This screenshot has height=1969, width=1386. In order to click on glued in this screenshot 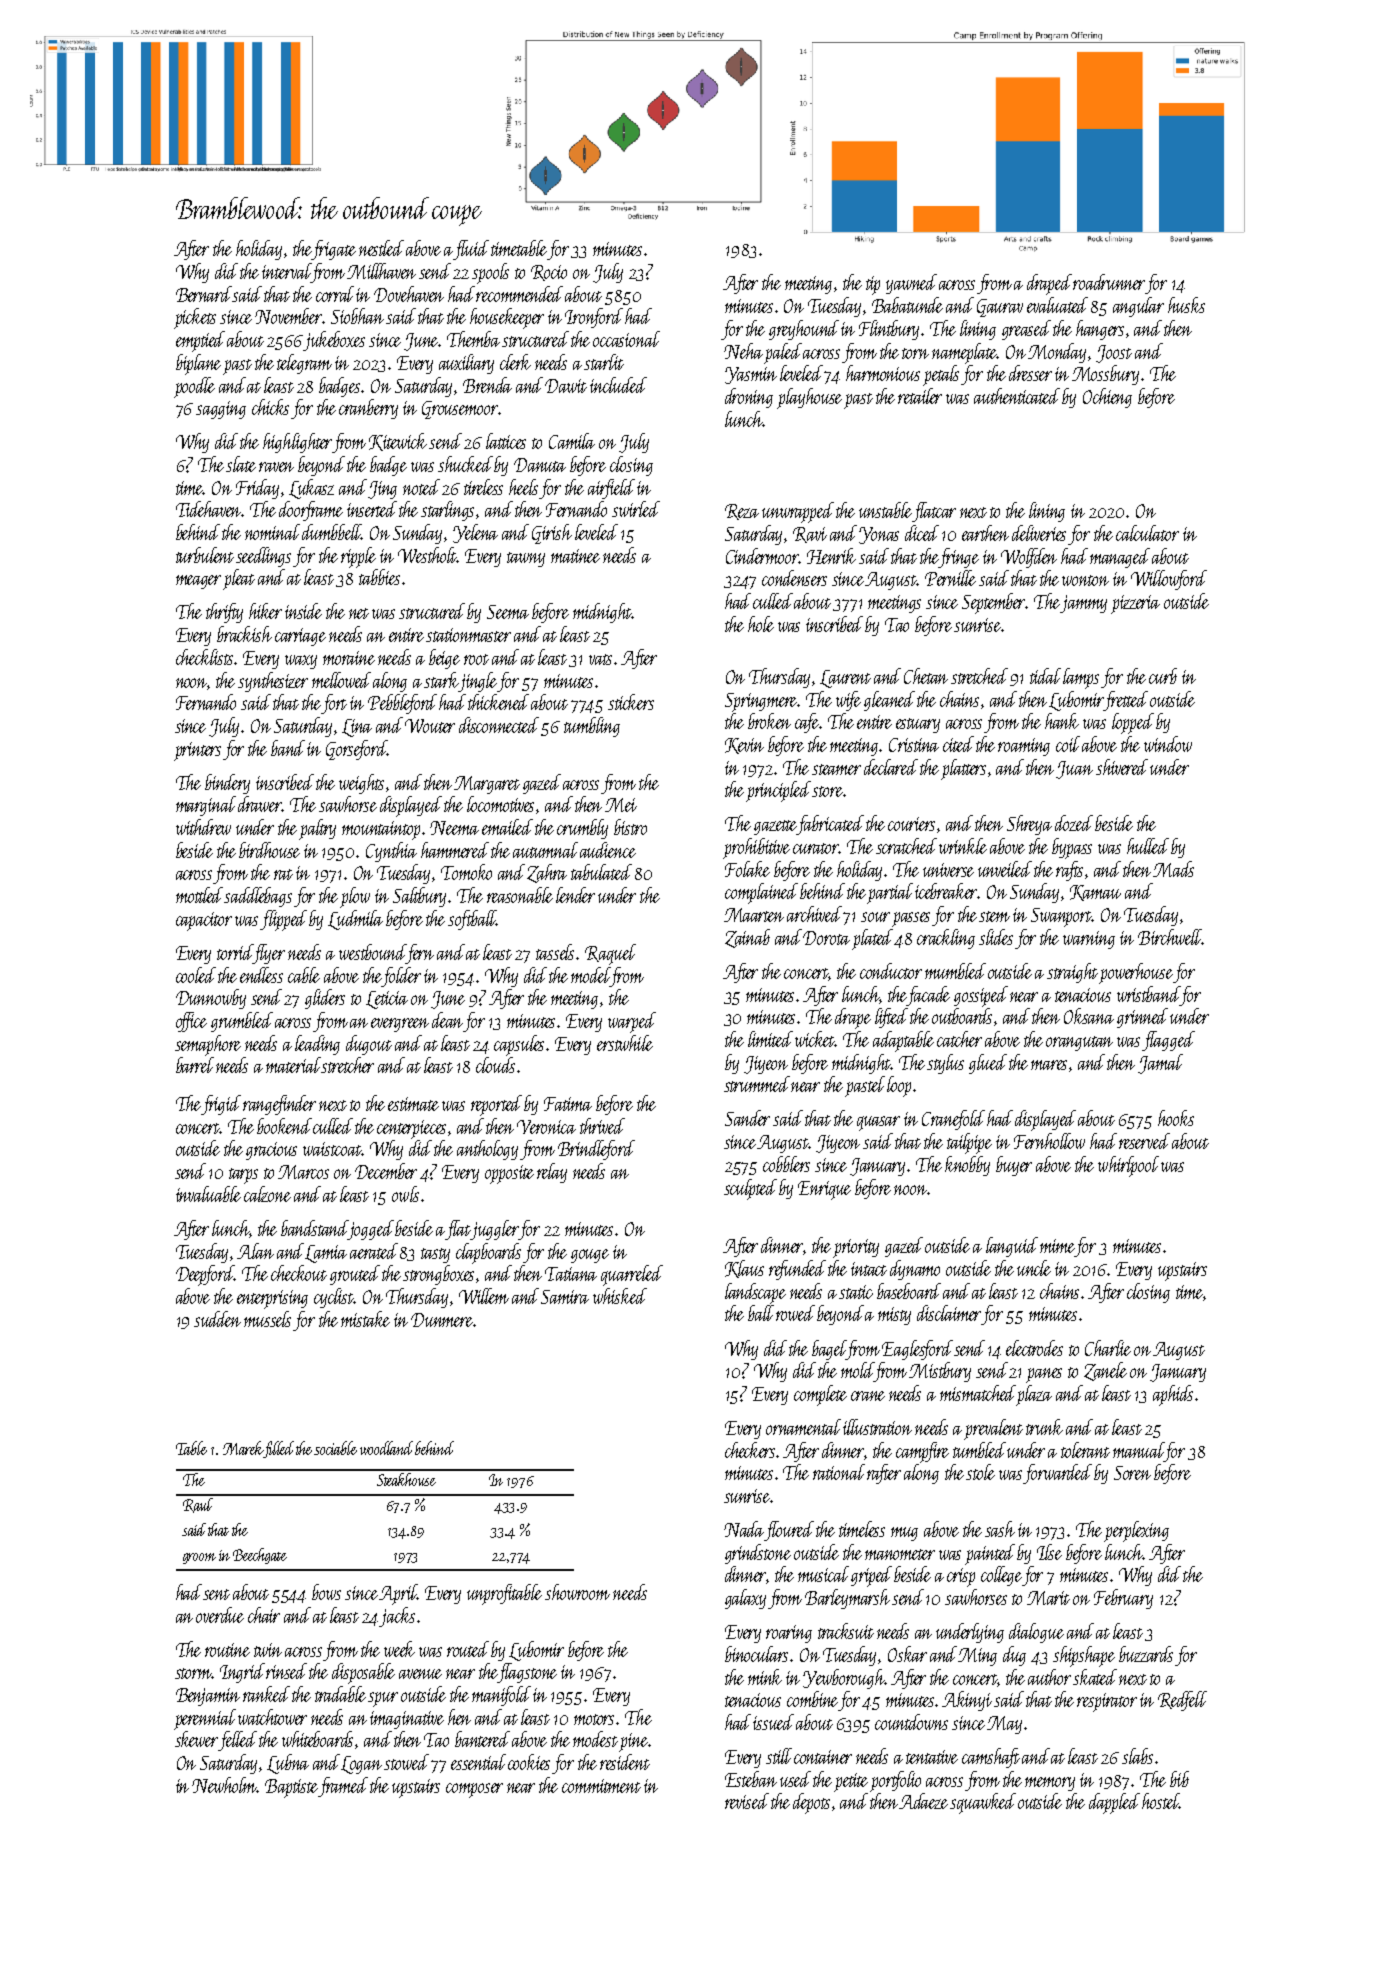, I will do `click(988, 1064)`.
